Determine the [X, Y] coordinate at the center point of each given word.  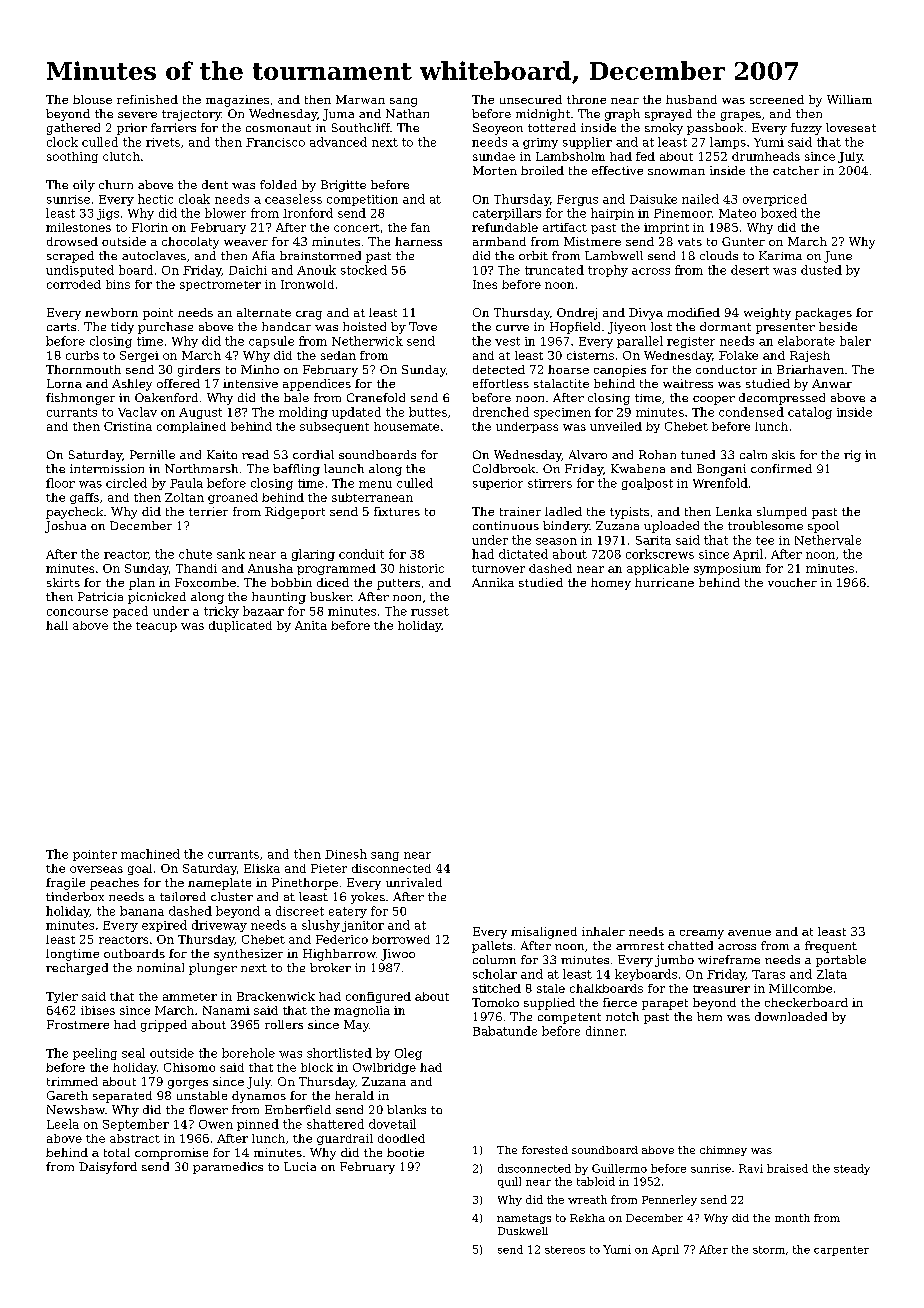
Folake [738, 355]
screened [777, 99]
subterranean [372, 497]
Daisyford [108, 1168]
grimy [540, 143]
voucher [792, 582]
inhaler [603, 931]
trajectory [191, 115]
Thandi [196, 568]
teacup [156, 627]
